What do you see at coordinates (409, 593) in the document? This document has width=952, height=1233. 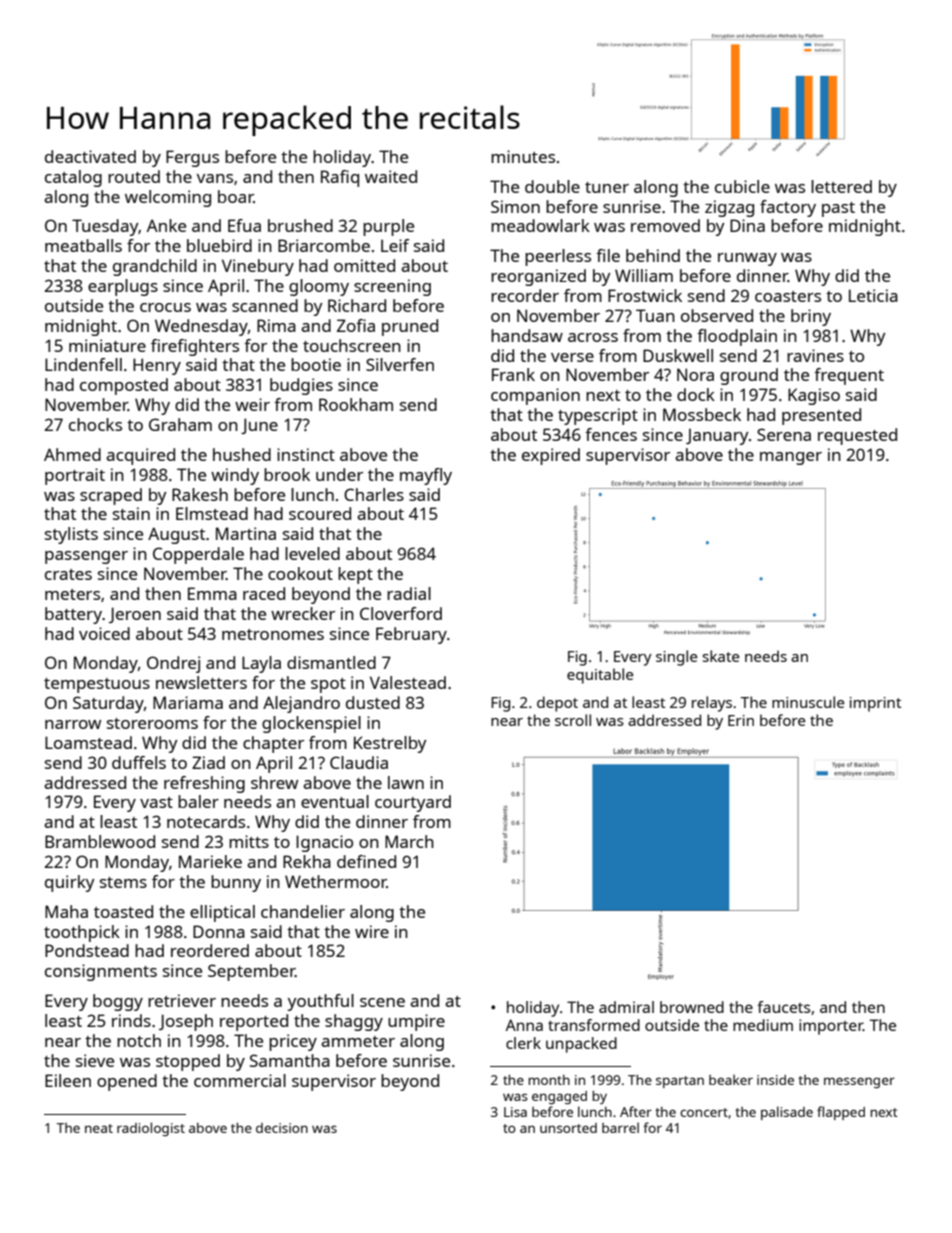 I see `radial` at bounding box center [409, 593].
